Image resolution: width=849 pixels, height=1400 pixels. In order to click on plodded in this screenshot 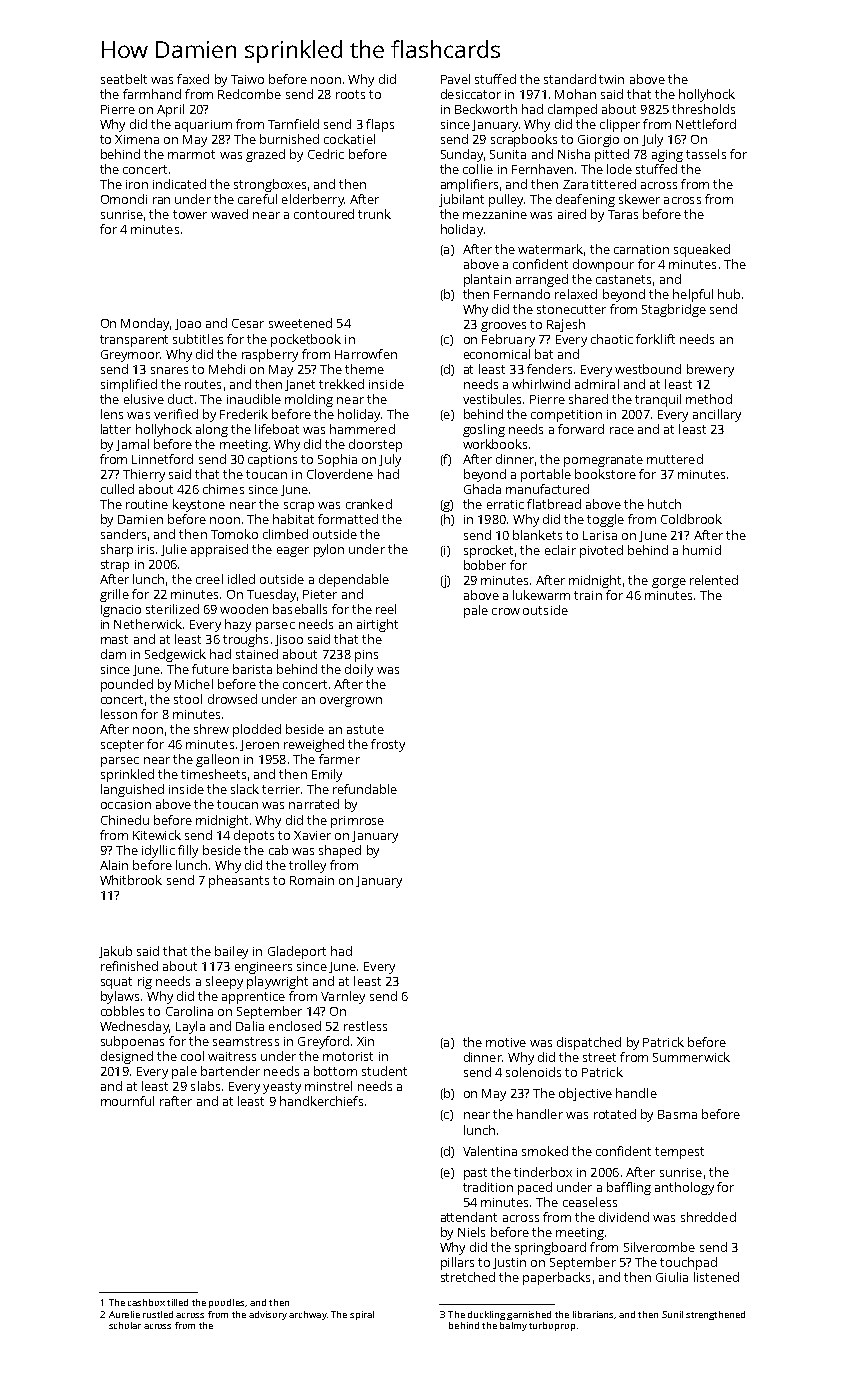, I will do `click(257, 730)`.
